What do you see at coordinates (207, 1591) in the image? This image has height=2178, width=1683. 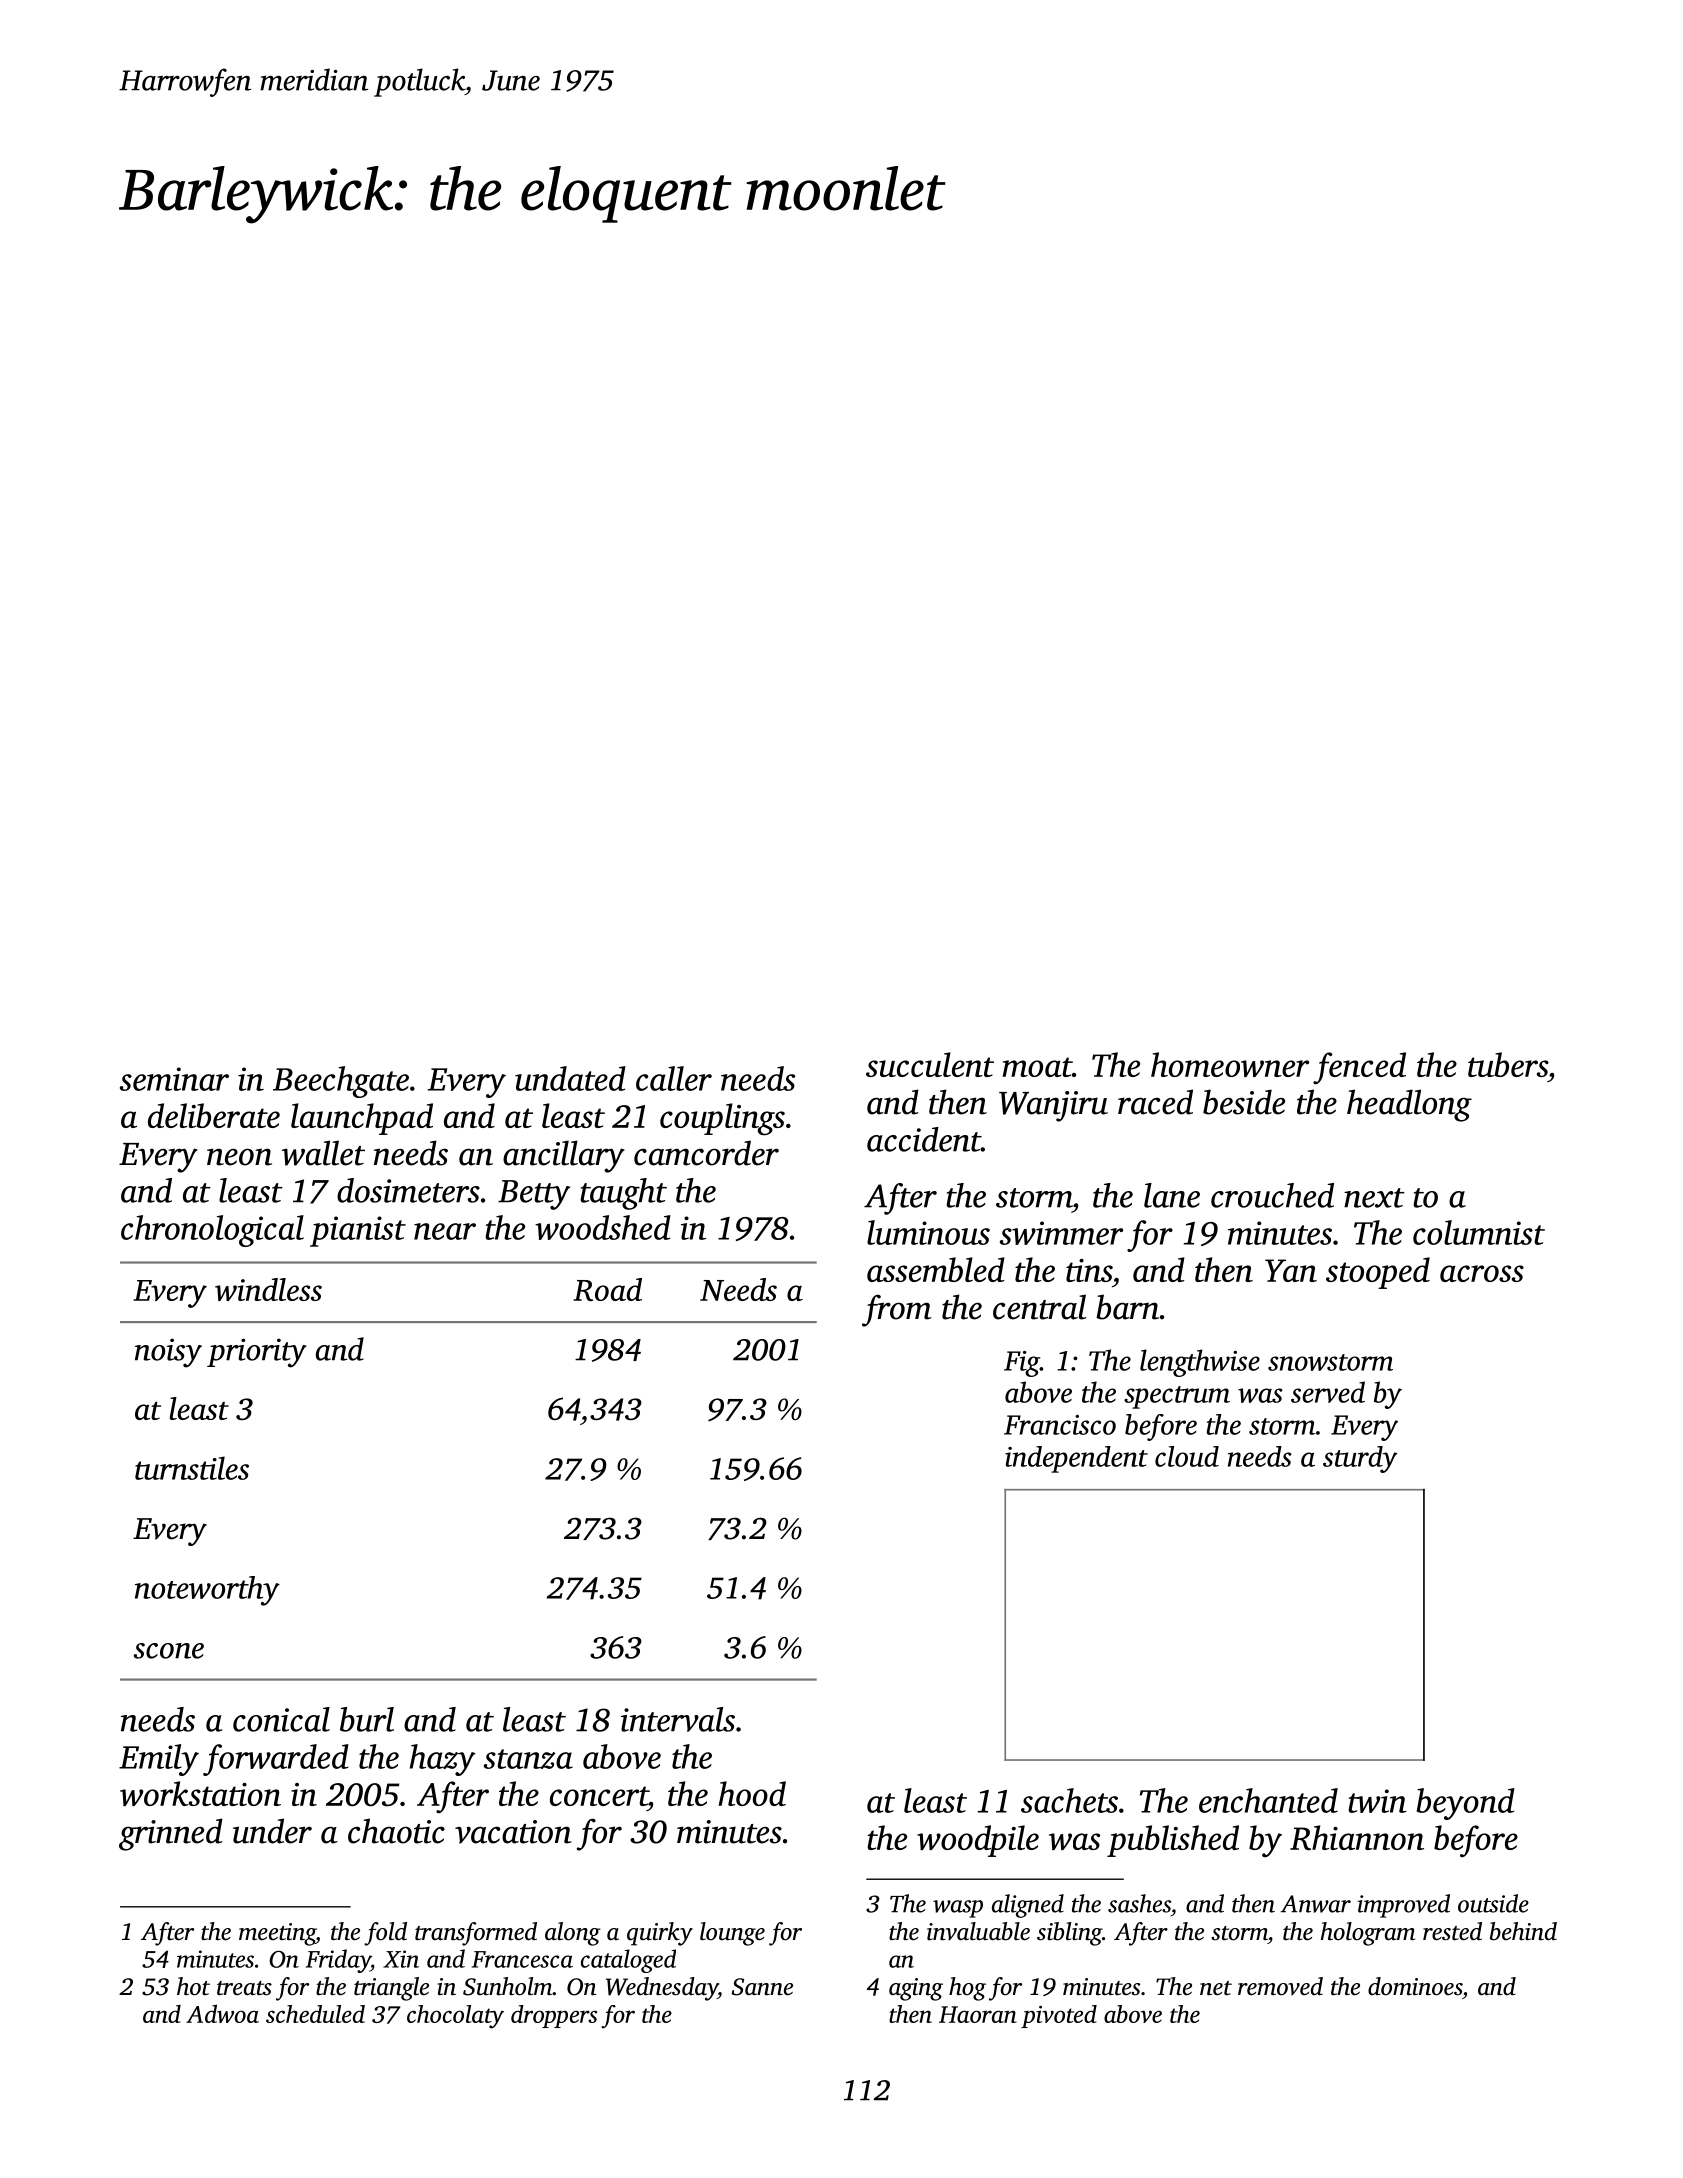 I see `noteworthy` at bounding box center [207, 1591].
